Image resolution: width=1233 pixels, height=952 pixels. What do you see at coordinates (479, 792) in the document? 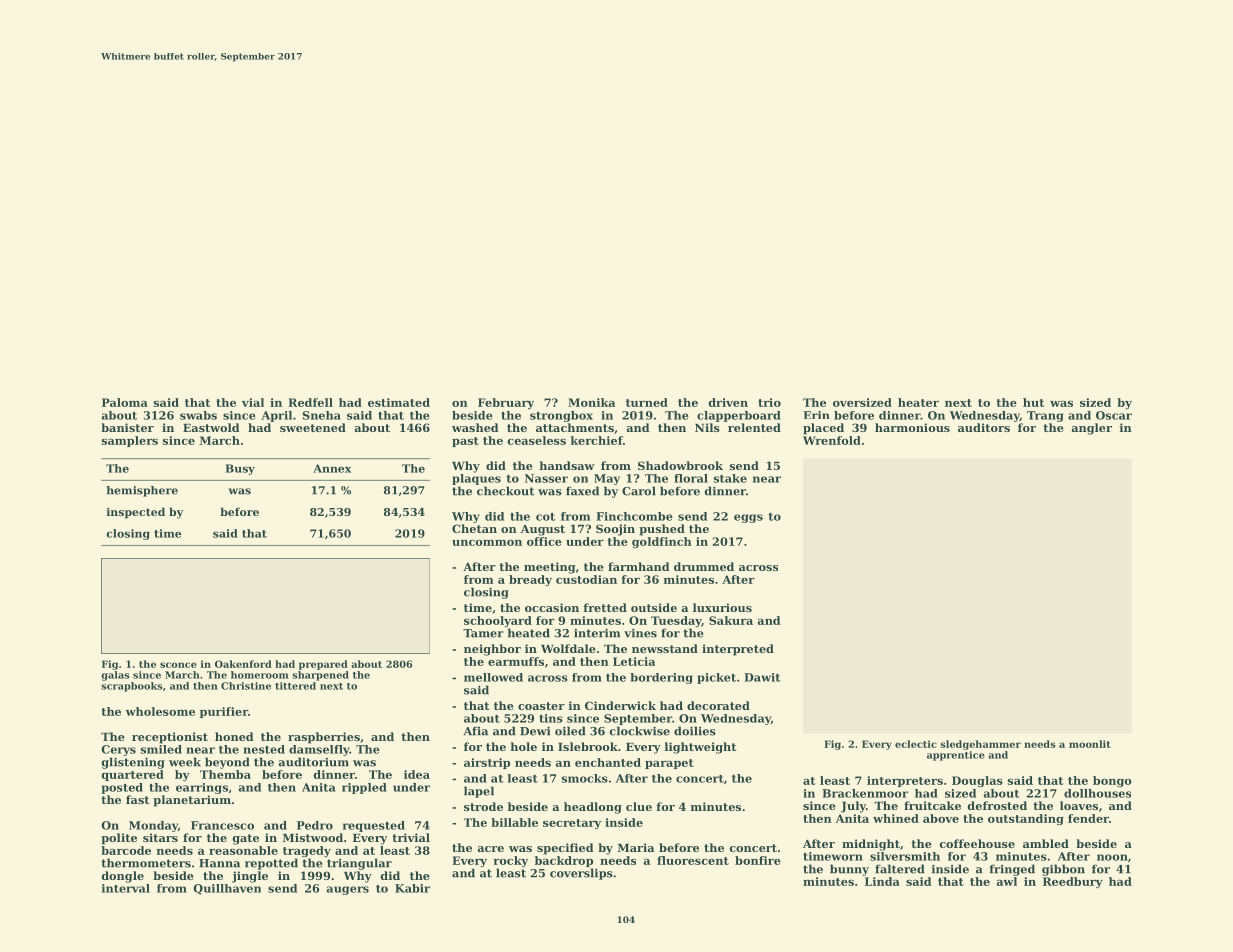
I see `lapel` at bounding box center [479, 792].
